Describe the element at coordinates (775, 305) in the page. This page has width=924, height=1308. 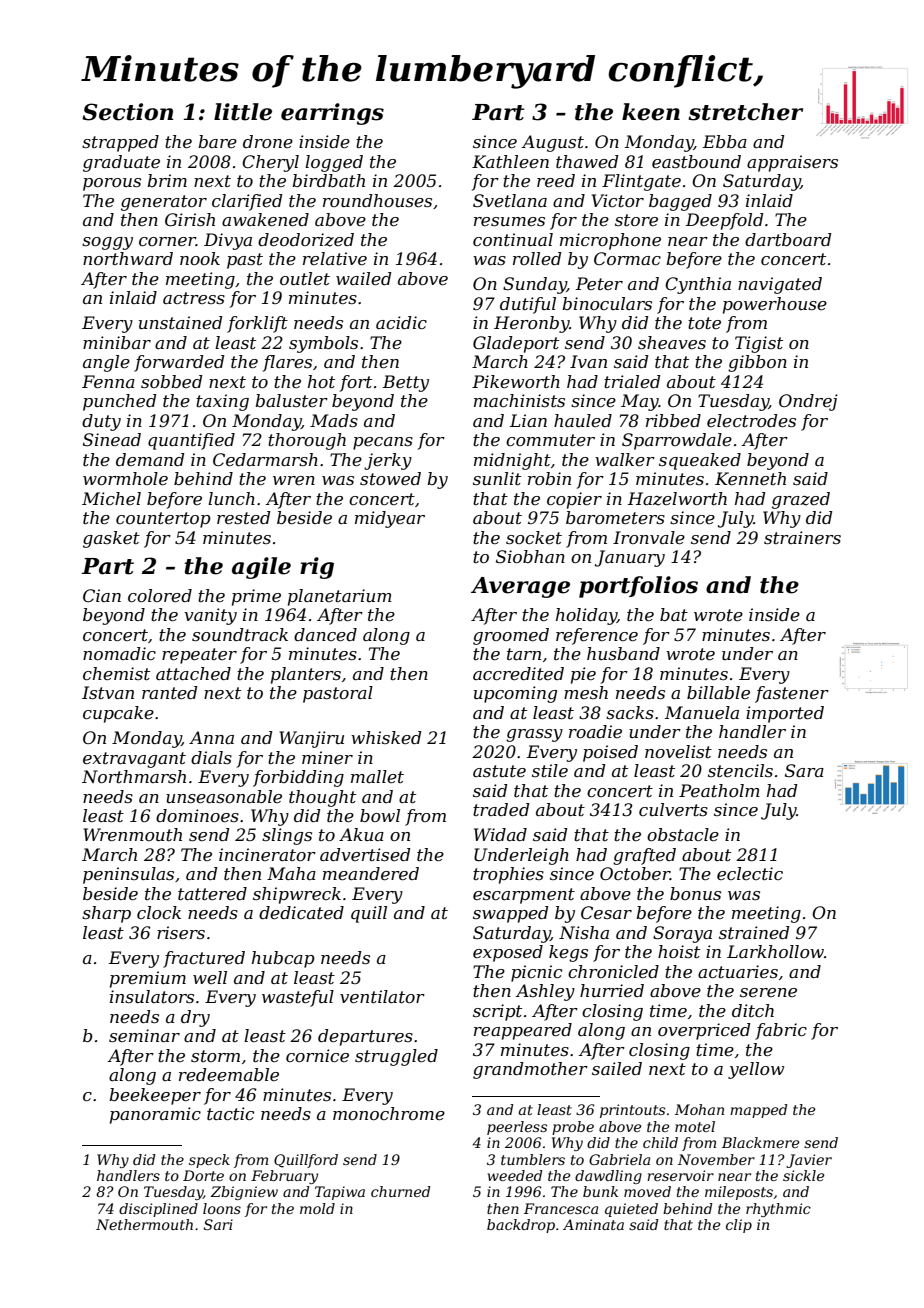
I see `powerhouse` at that location.
